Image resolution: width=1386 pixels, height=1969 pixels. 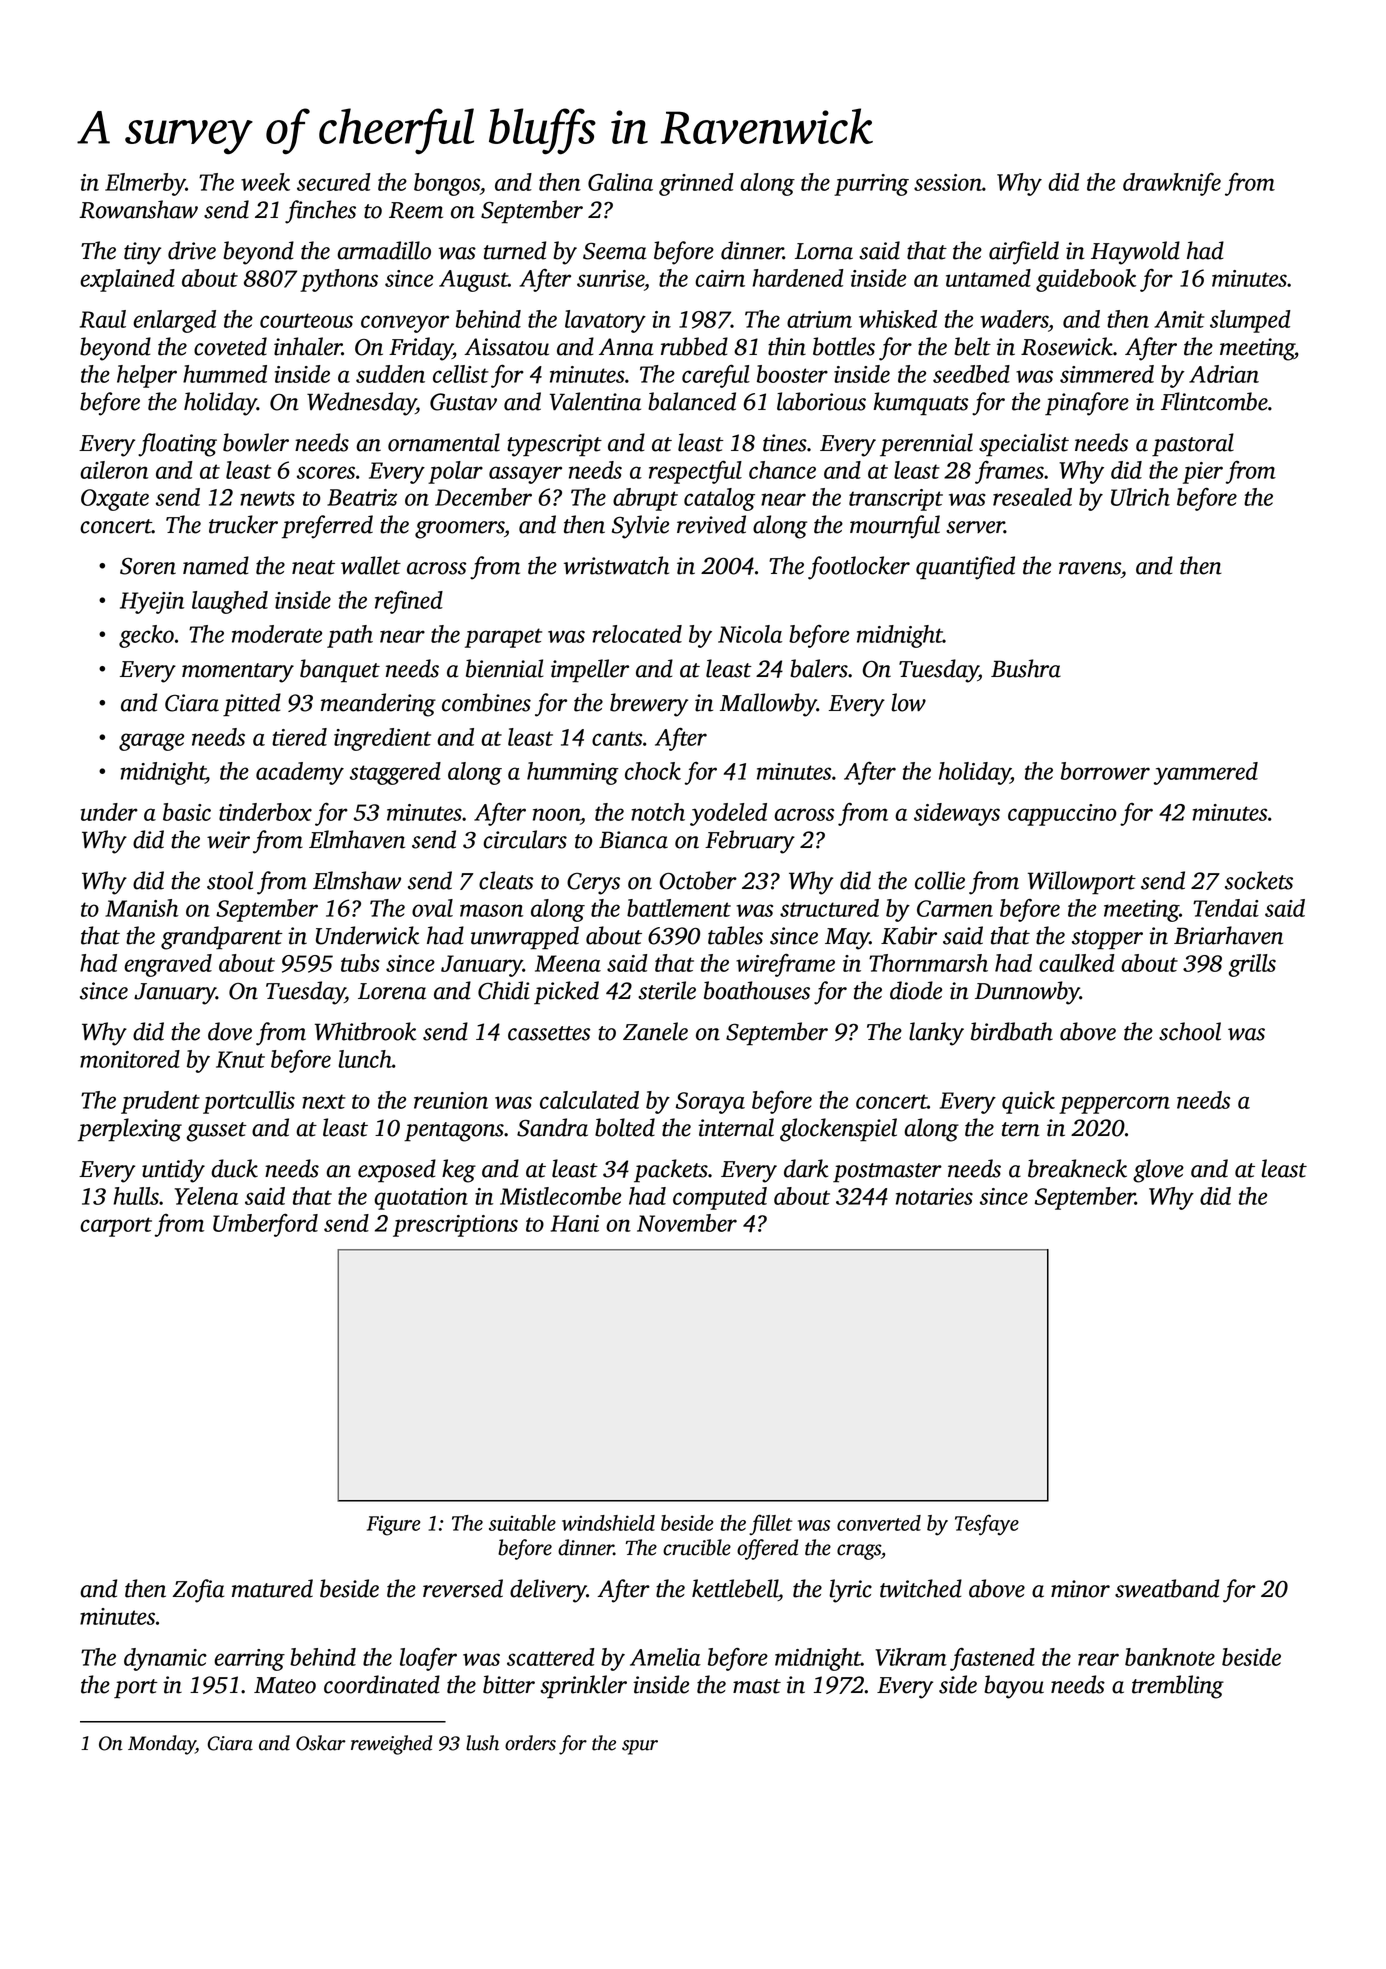 I want to click on spur, so click(x=640, y=1747).
